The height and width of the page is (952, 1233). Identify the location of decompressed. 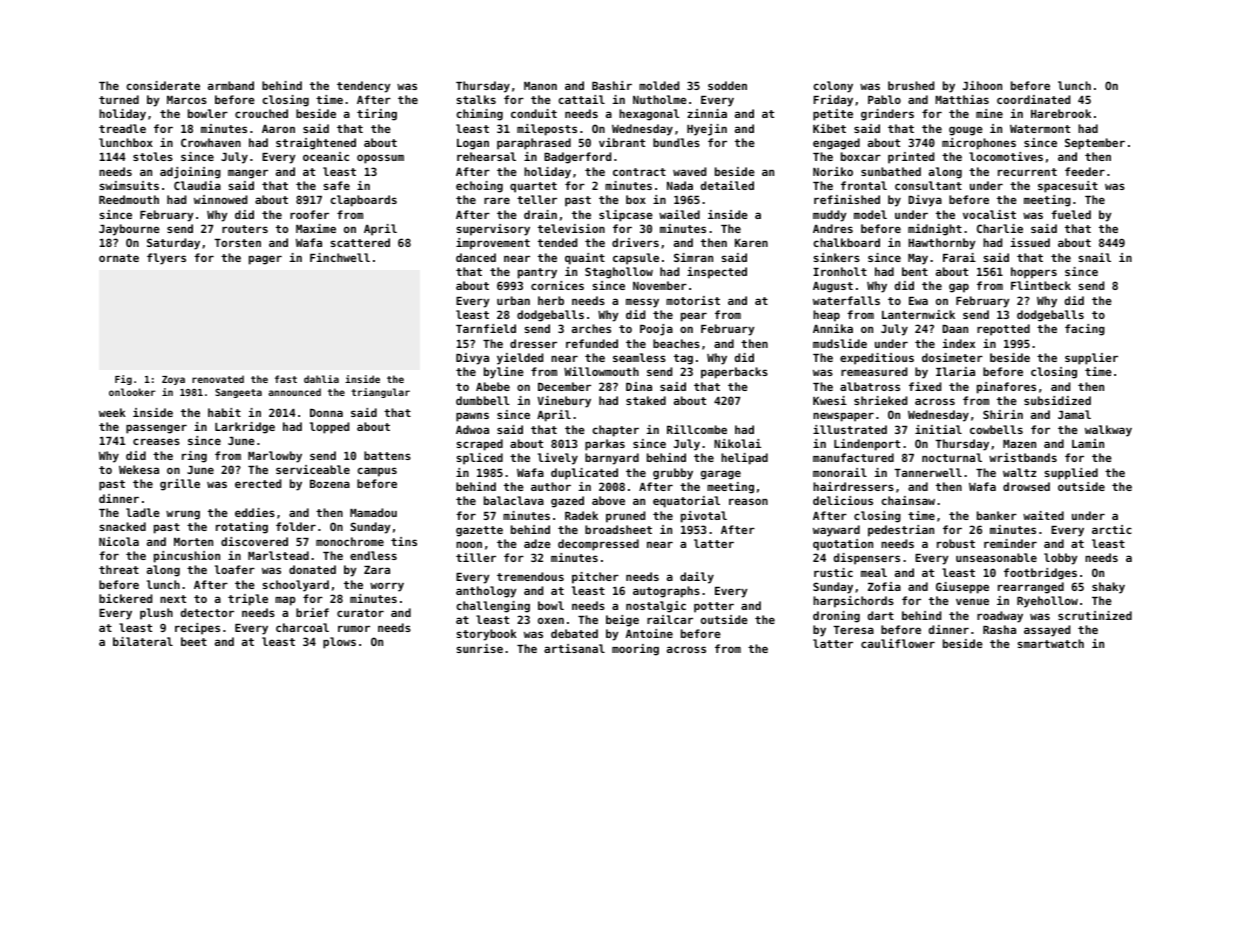
(598, 545).
